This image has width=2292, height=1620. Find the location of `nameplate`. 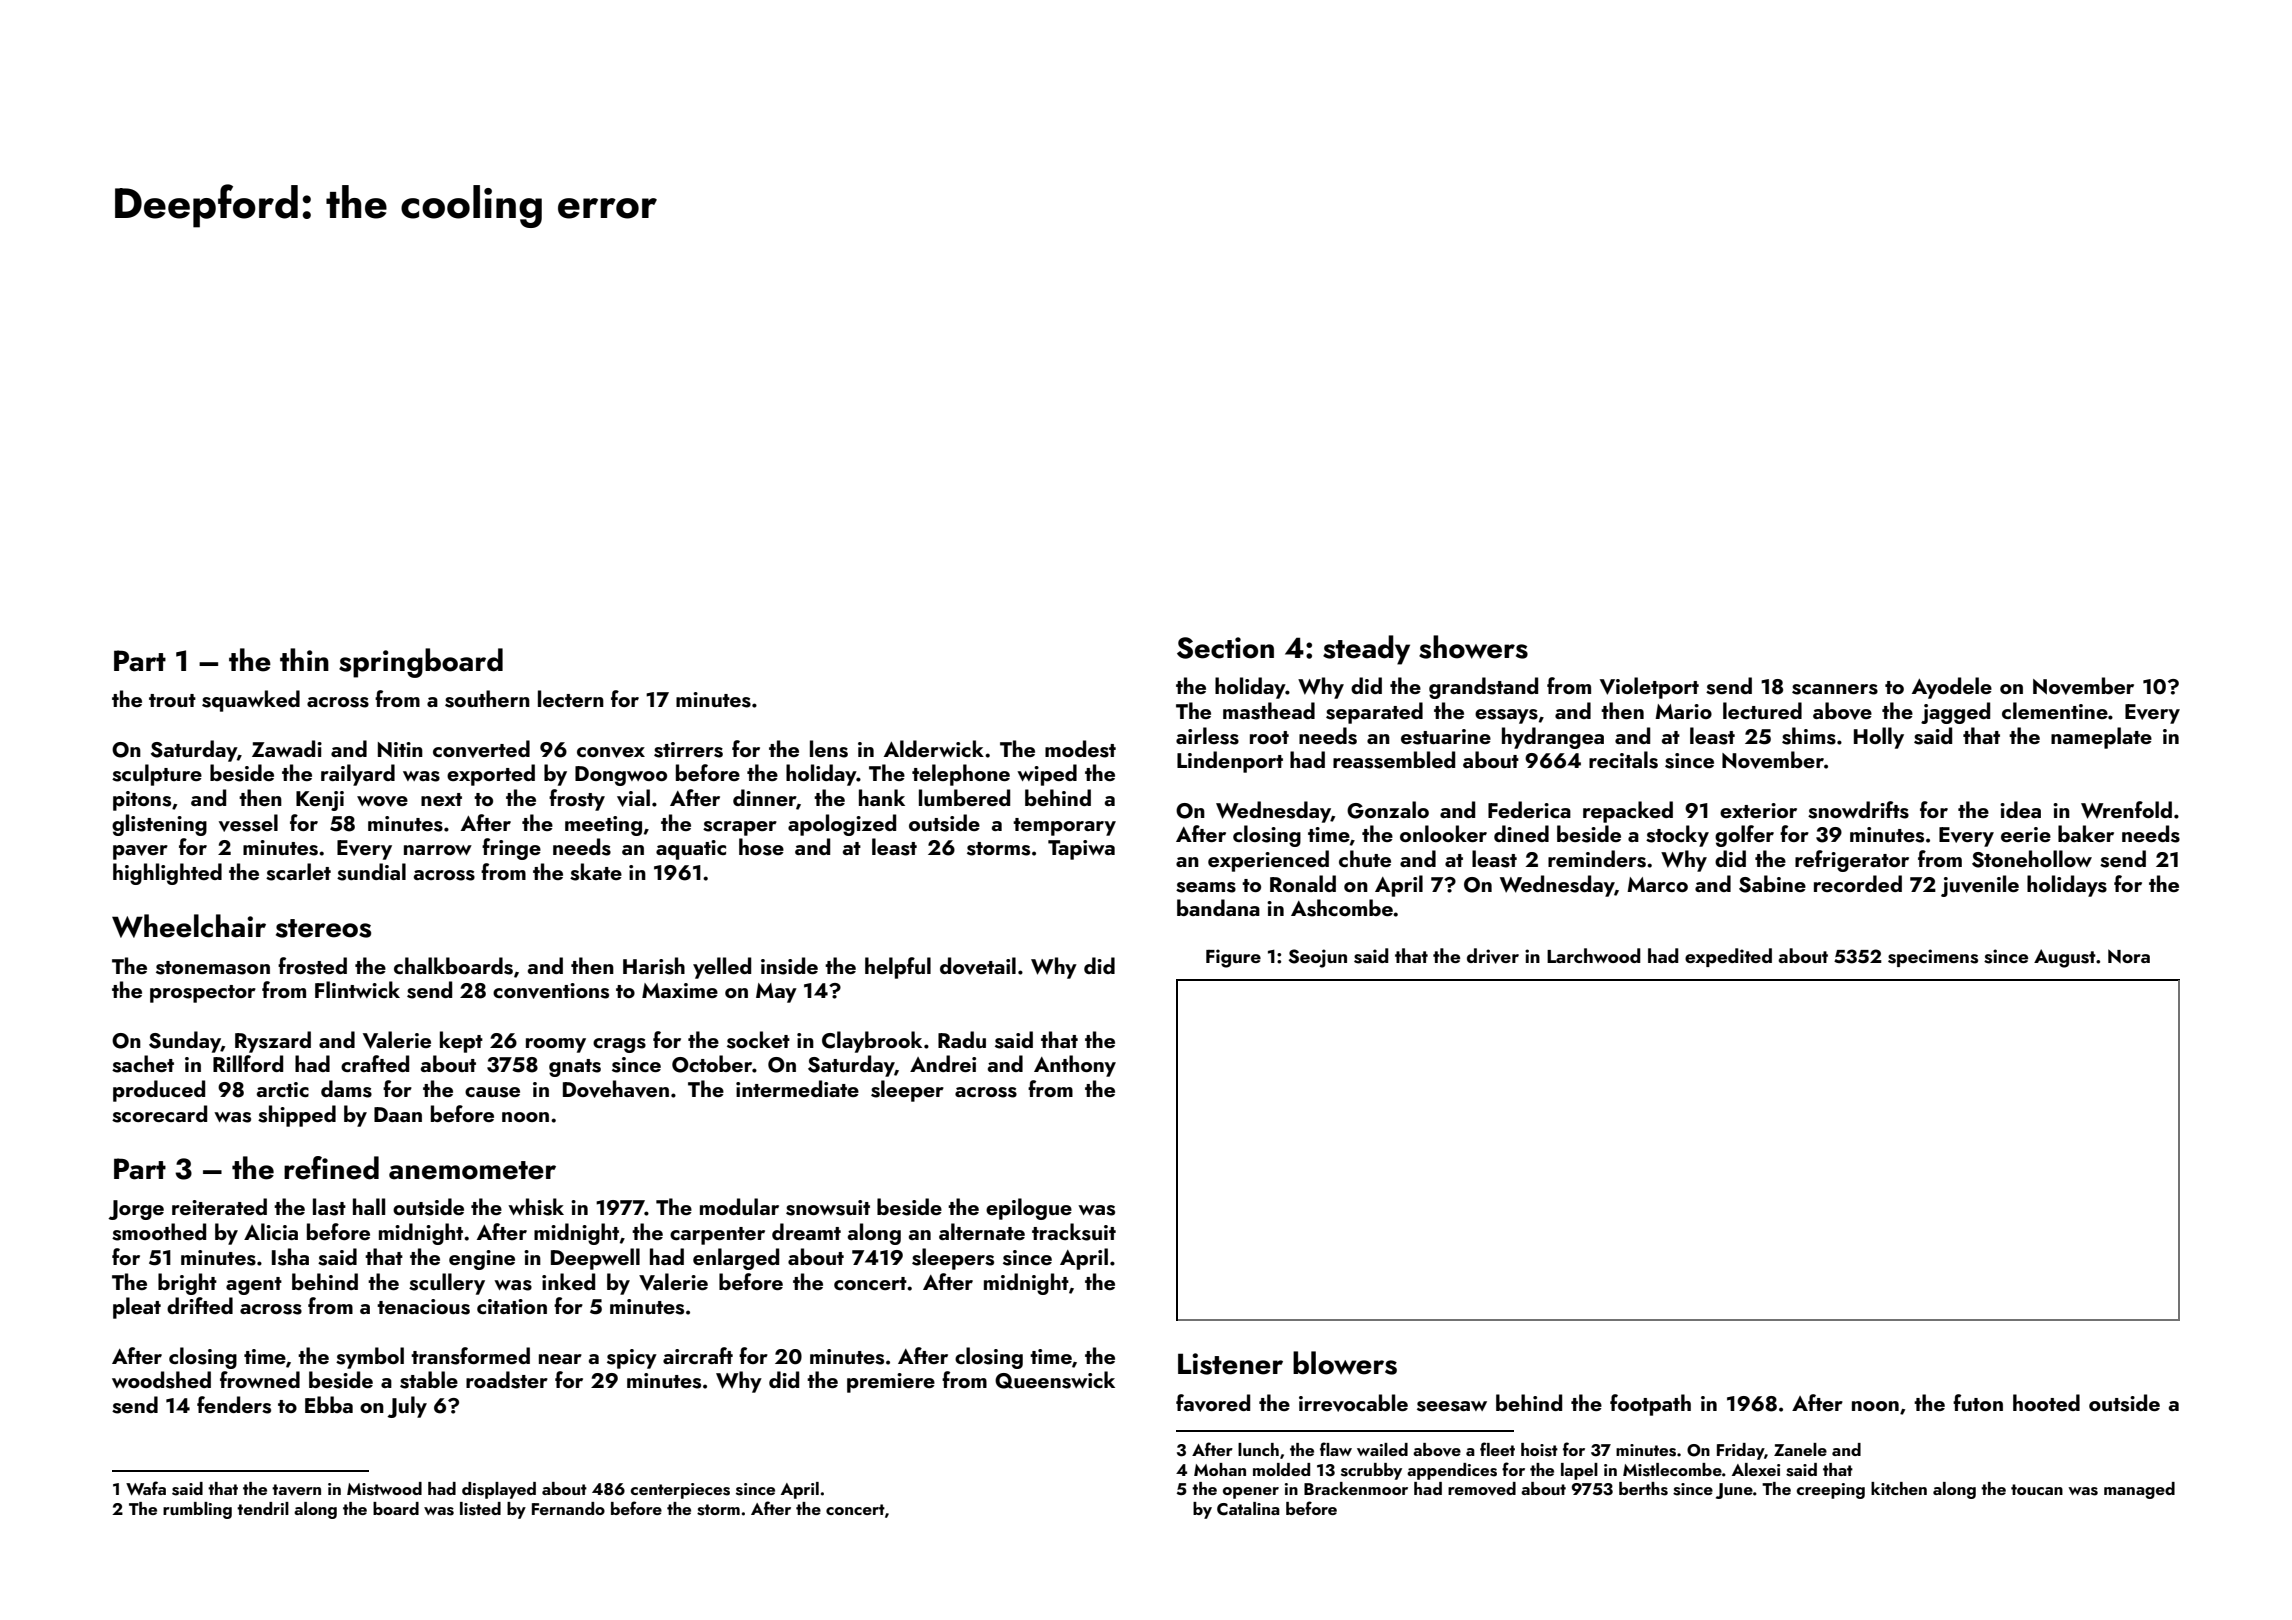

nameplate is located at coordinates (2101, 738).
